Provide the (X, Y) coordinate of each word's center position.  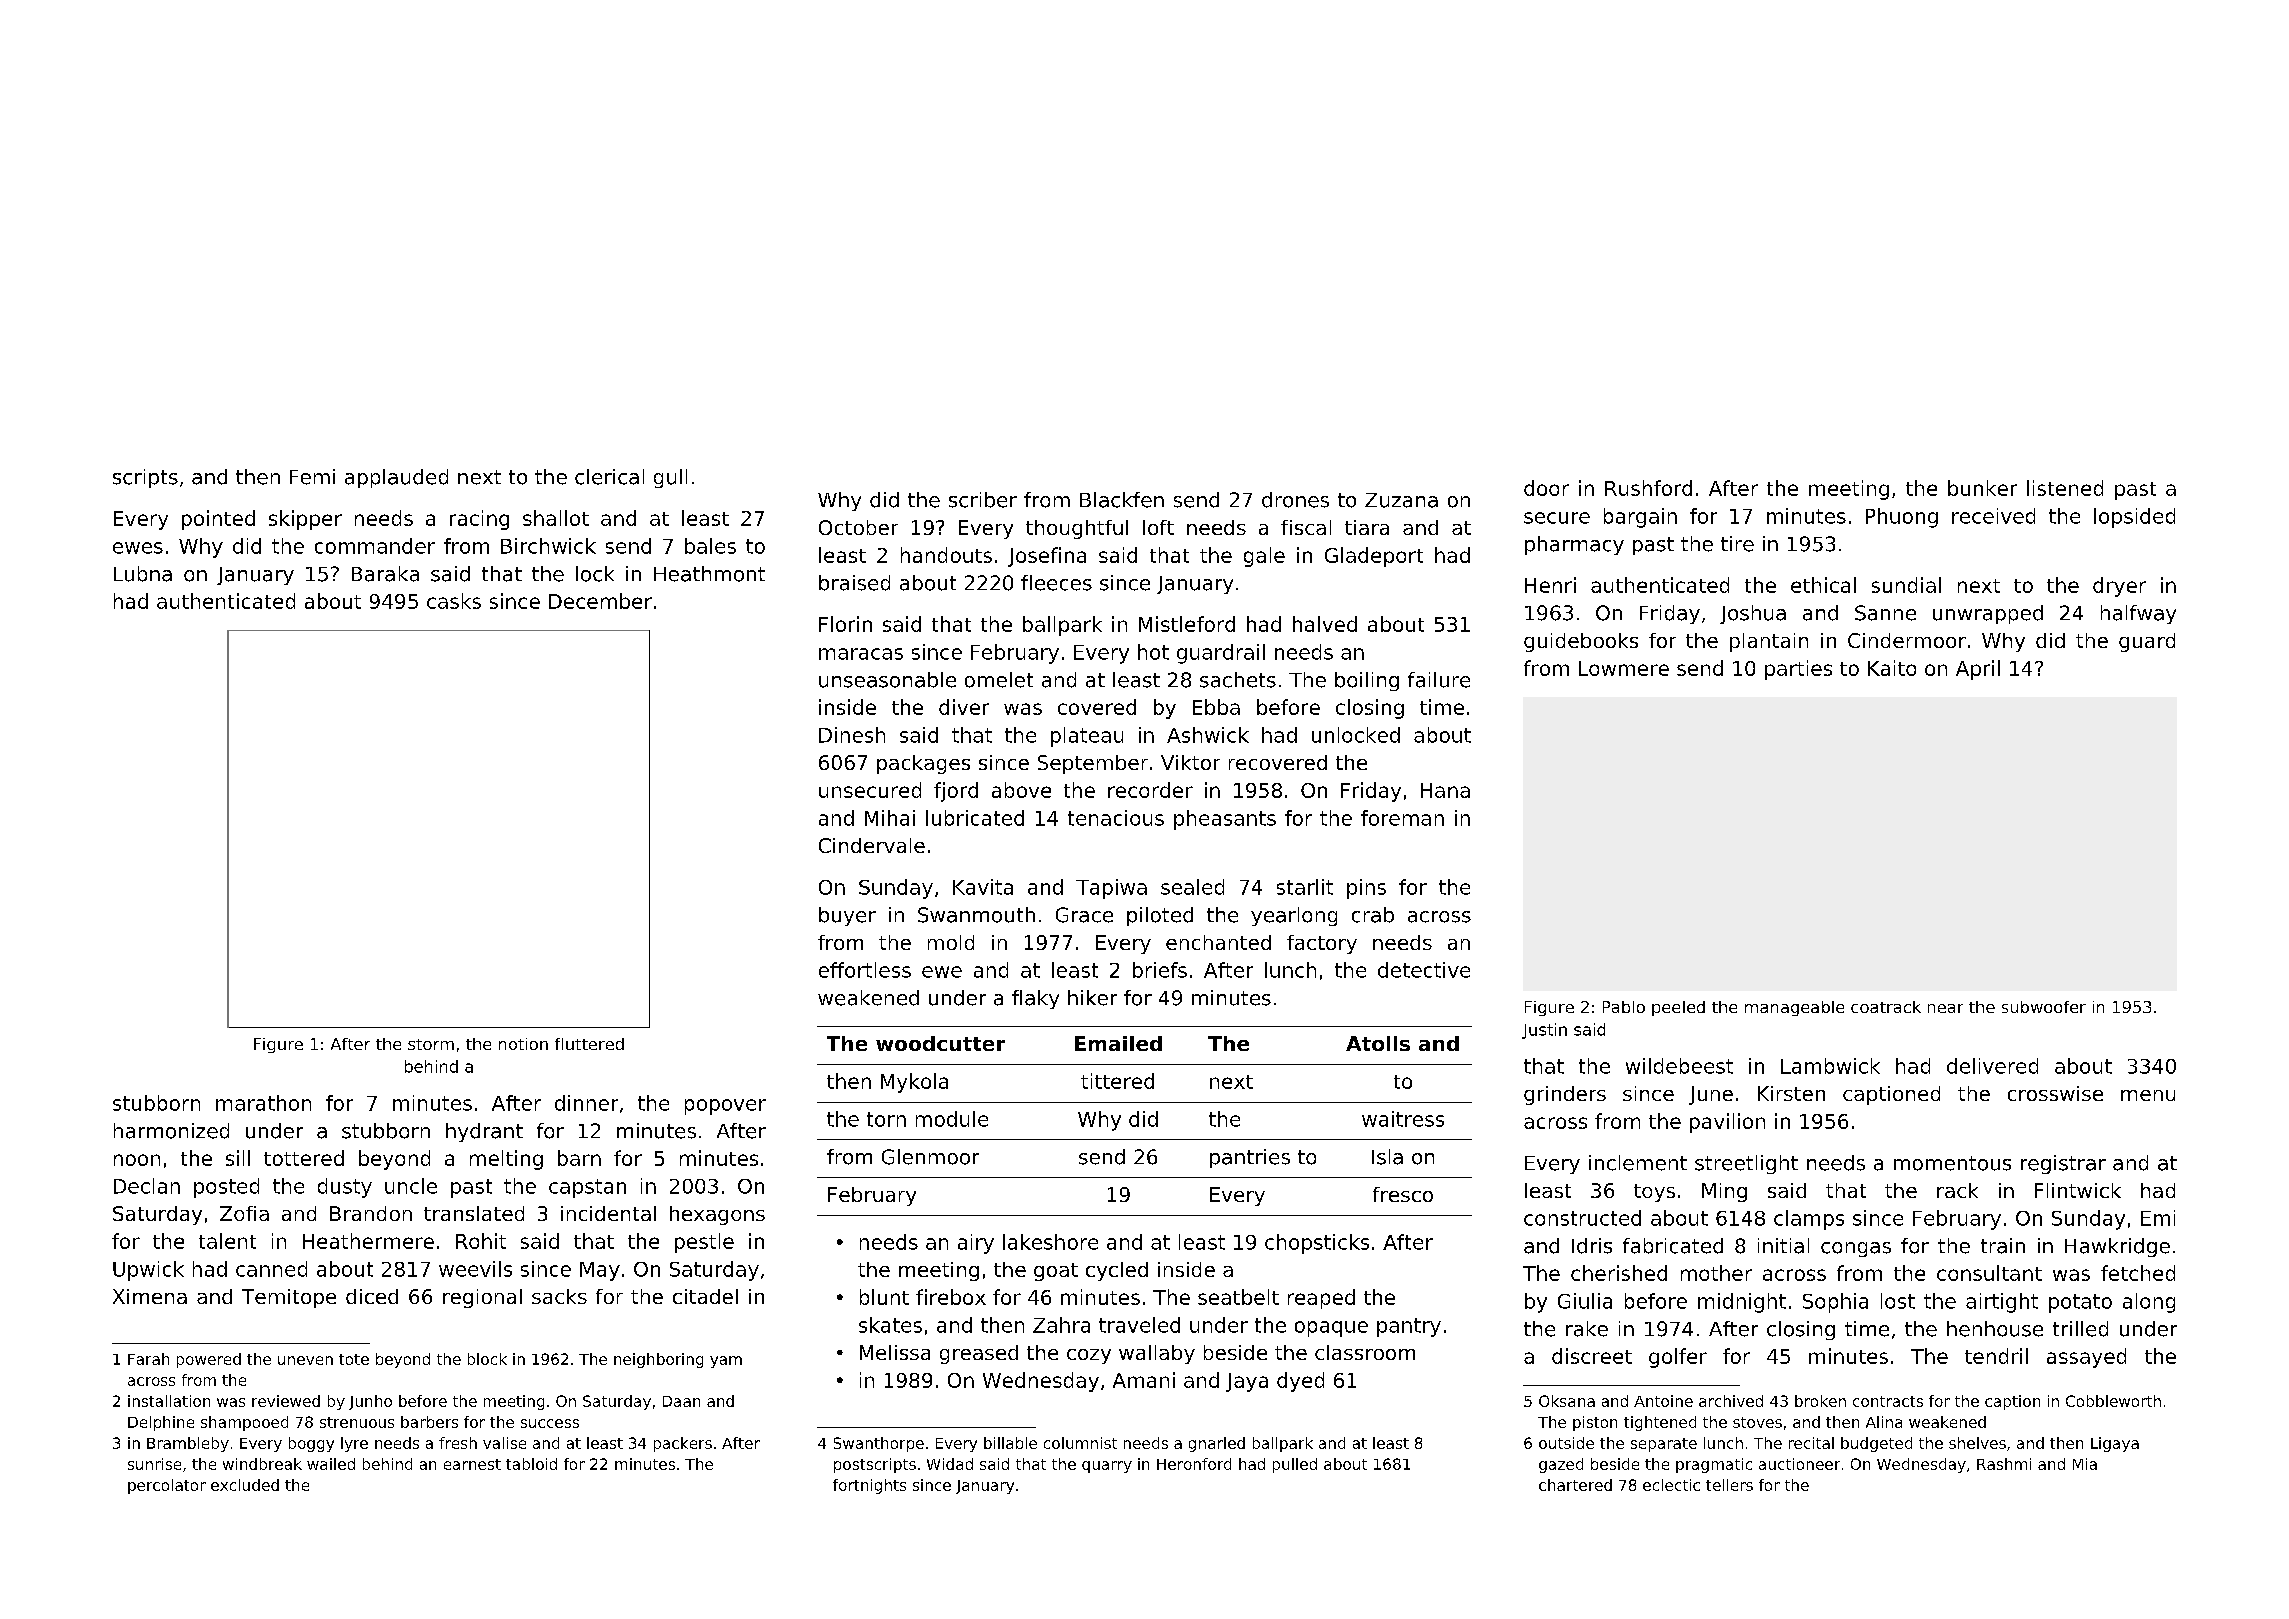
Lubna (143, 574)
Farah (148, 1359)
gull (670, 478)
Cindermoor (1907, 640)
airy (976, 1244)
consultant (1989, 1273)
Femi (312, 477)
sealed (1192, 887)
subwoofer (2044, 1007)
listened (2065, 488)
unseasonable (887, 680)
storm (431, 1044)
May (600, 1271)
